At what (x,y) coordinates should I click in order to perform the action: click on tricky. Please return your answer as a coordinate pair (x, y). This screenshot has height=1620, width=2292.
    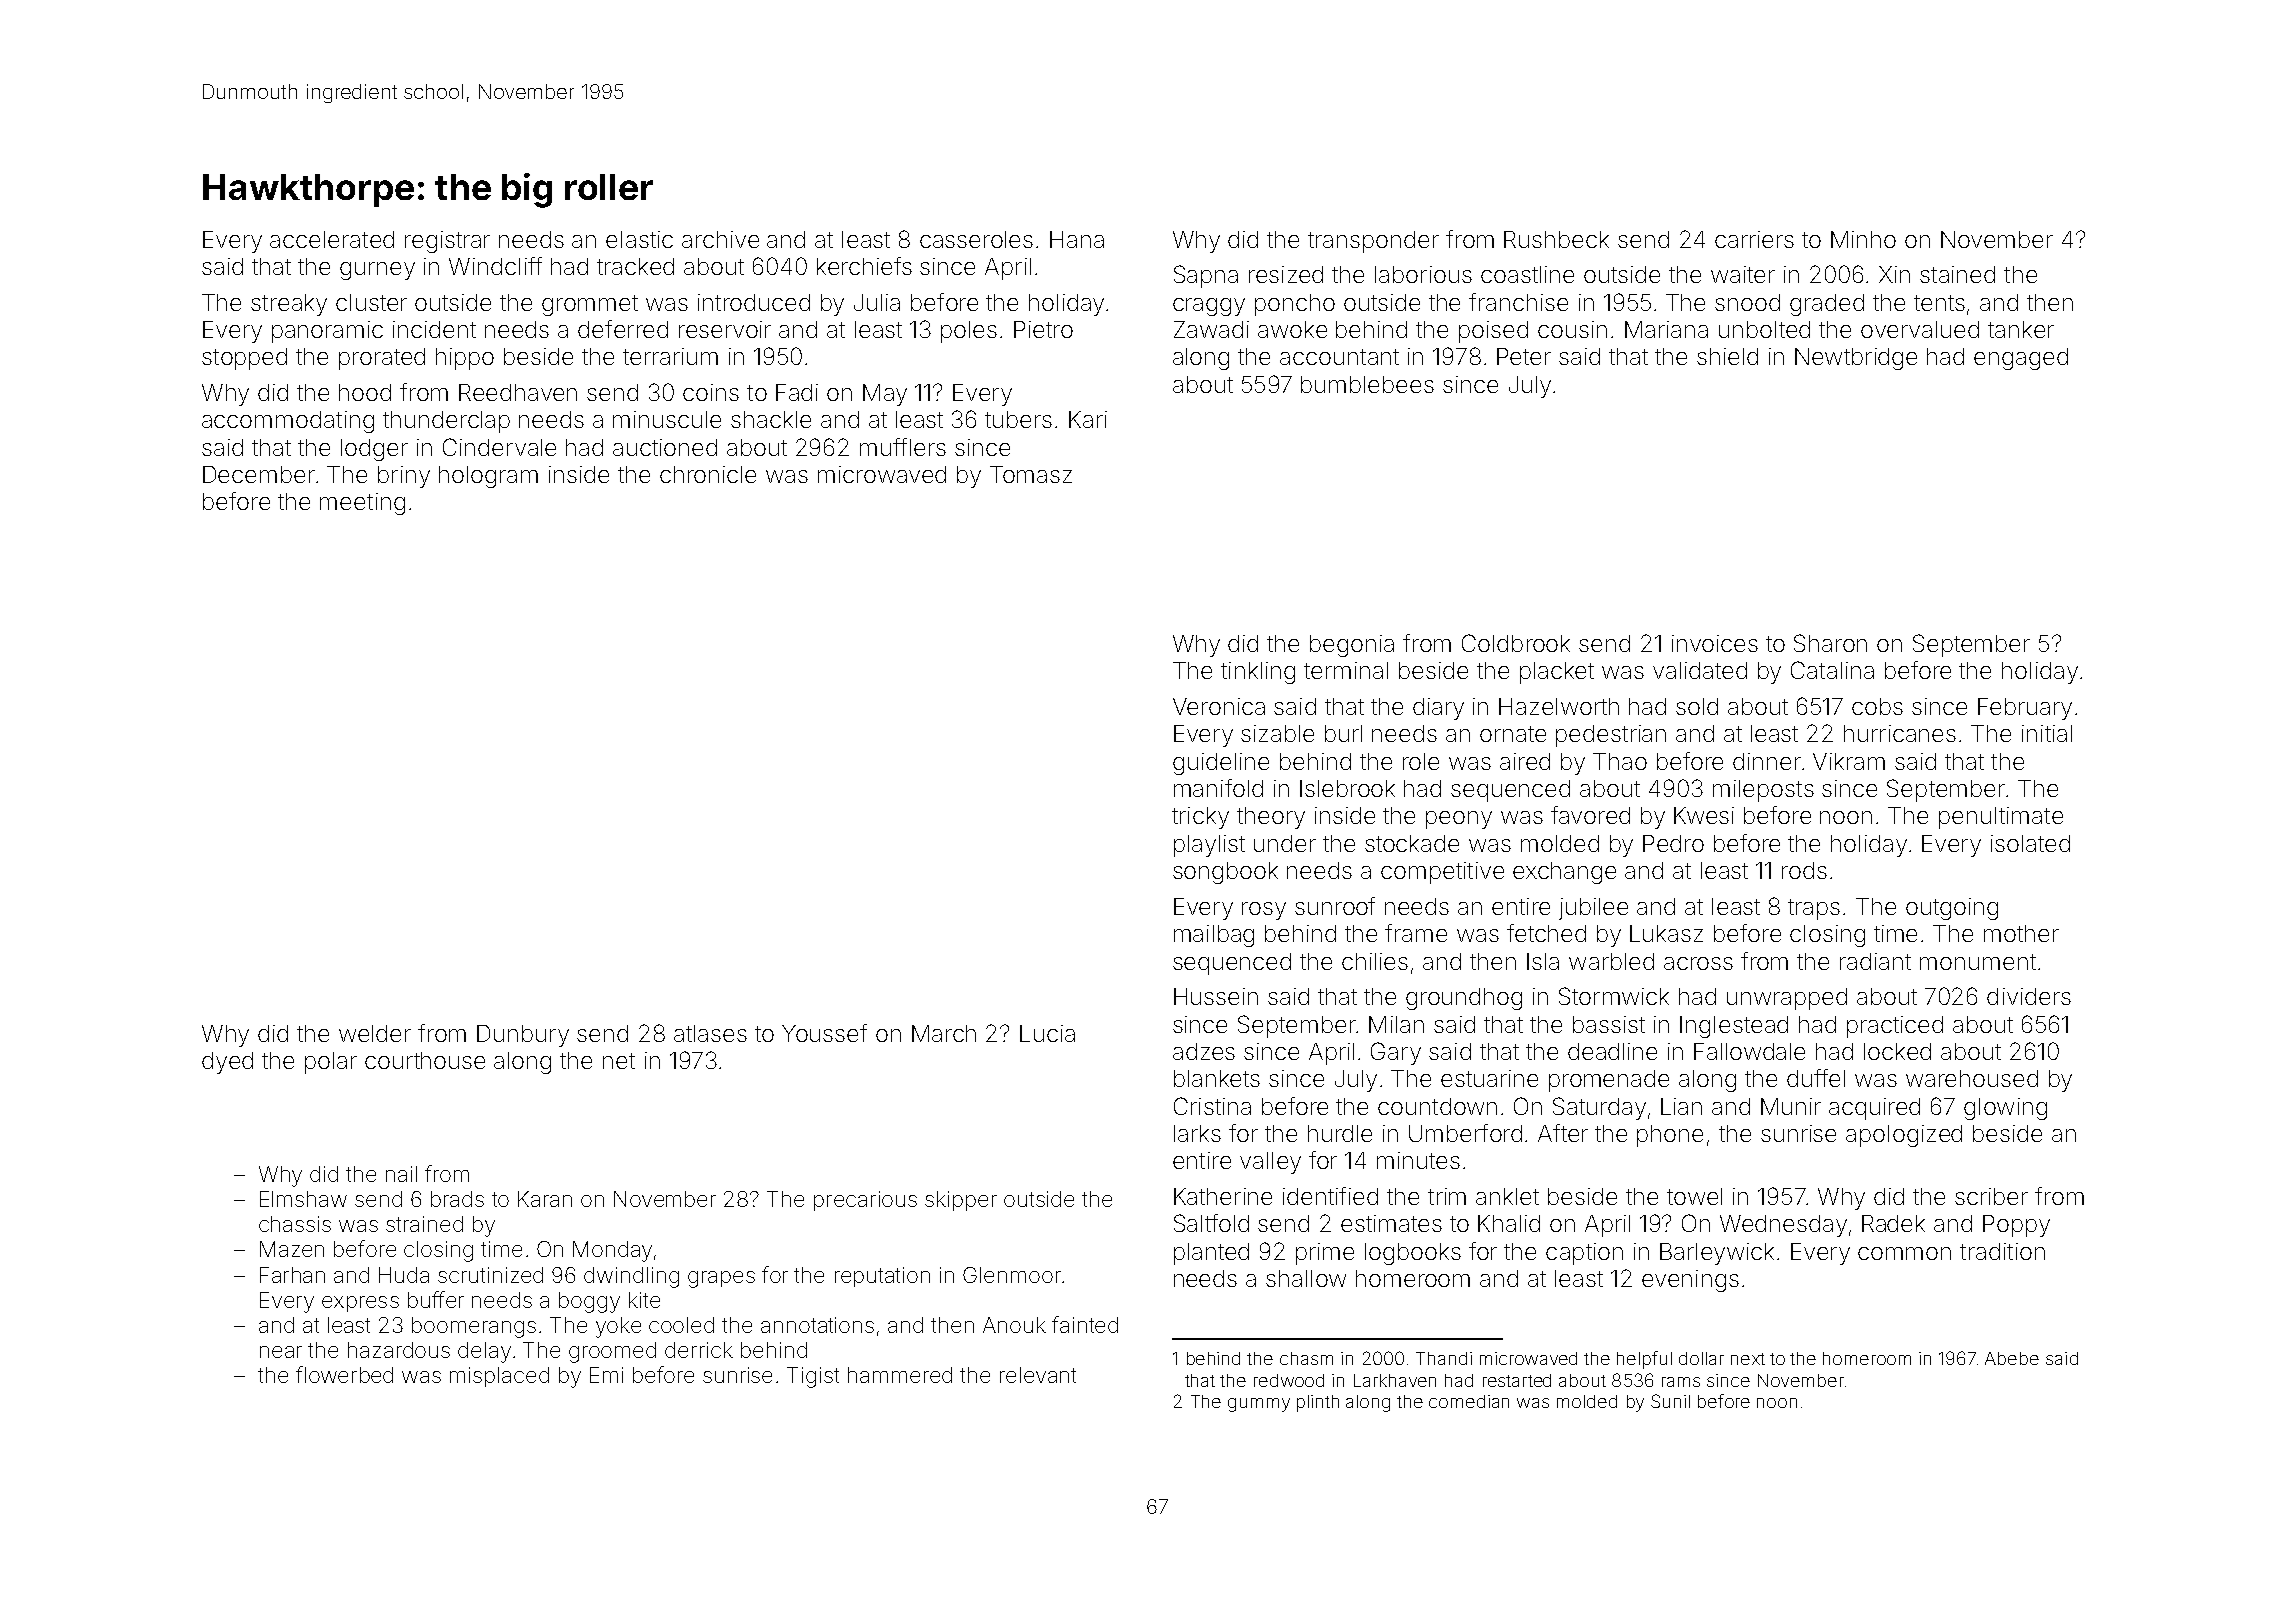
    Looking at the image, I should click on (1200, 818).
